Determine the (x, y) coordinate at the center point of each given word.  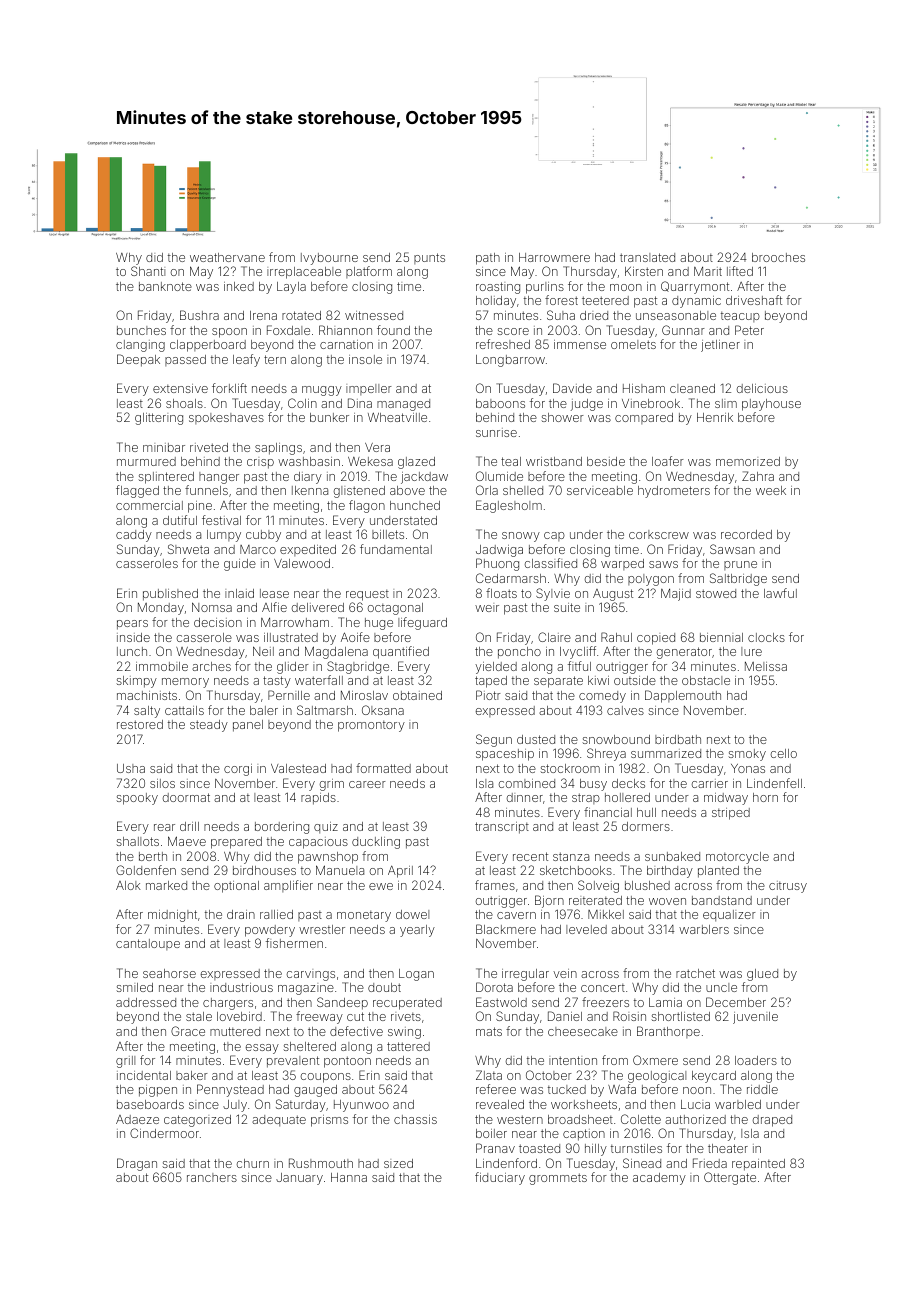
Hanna (349, 1177)
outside (635, 680)
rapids (318, 799)
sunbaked (672, 856)
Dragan (137, 1164)
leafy (246, 360)
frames (495, 885)
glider (293, 668)
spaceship (505, 755)
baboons (500, 403)
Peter (749, 330)
